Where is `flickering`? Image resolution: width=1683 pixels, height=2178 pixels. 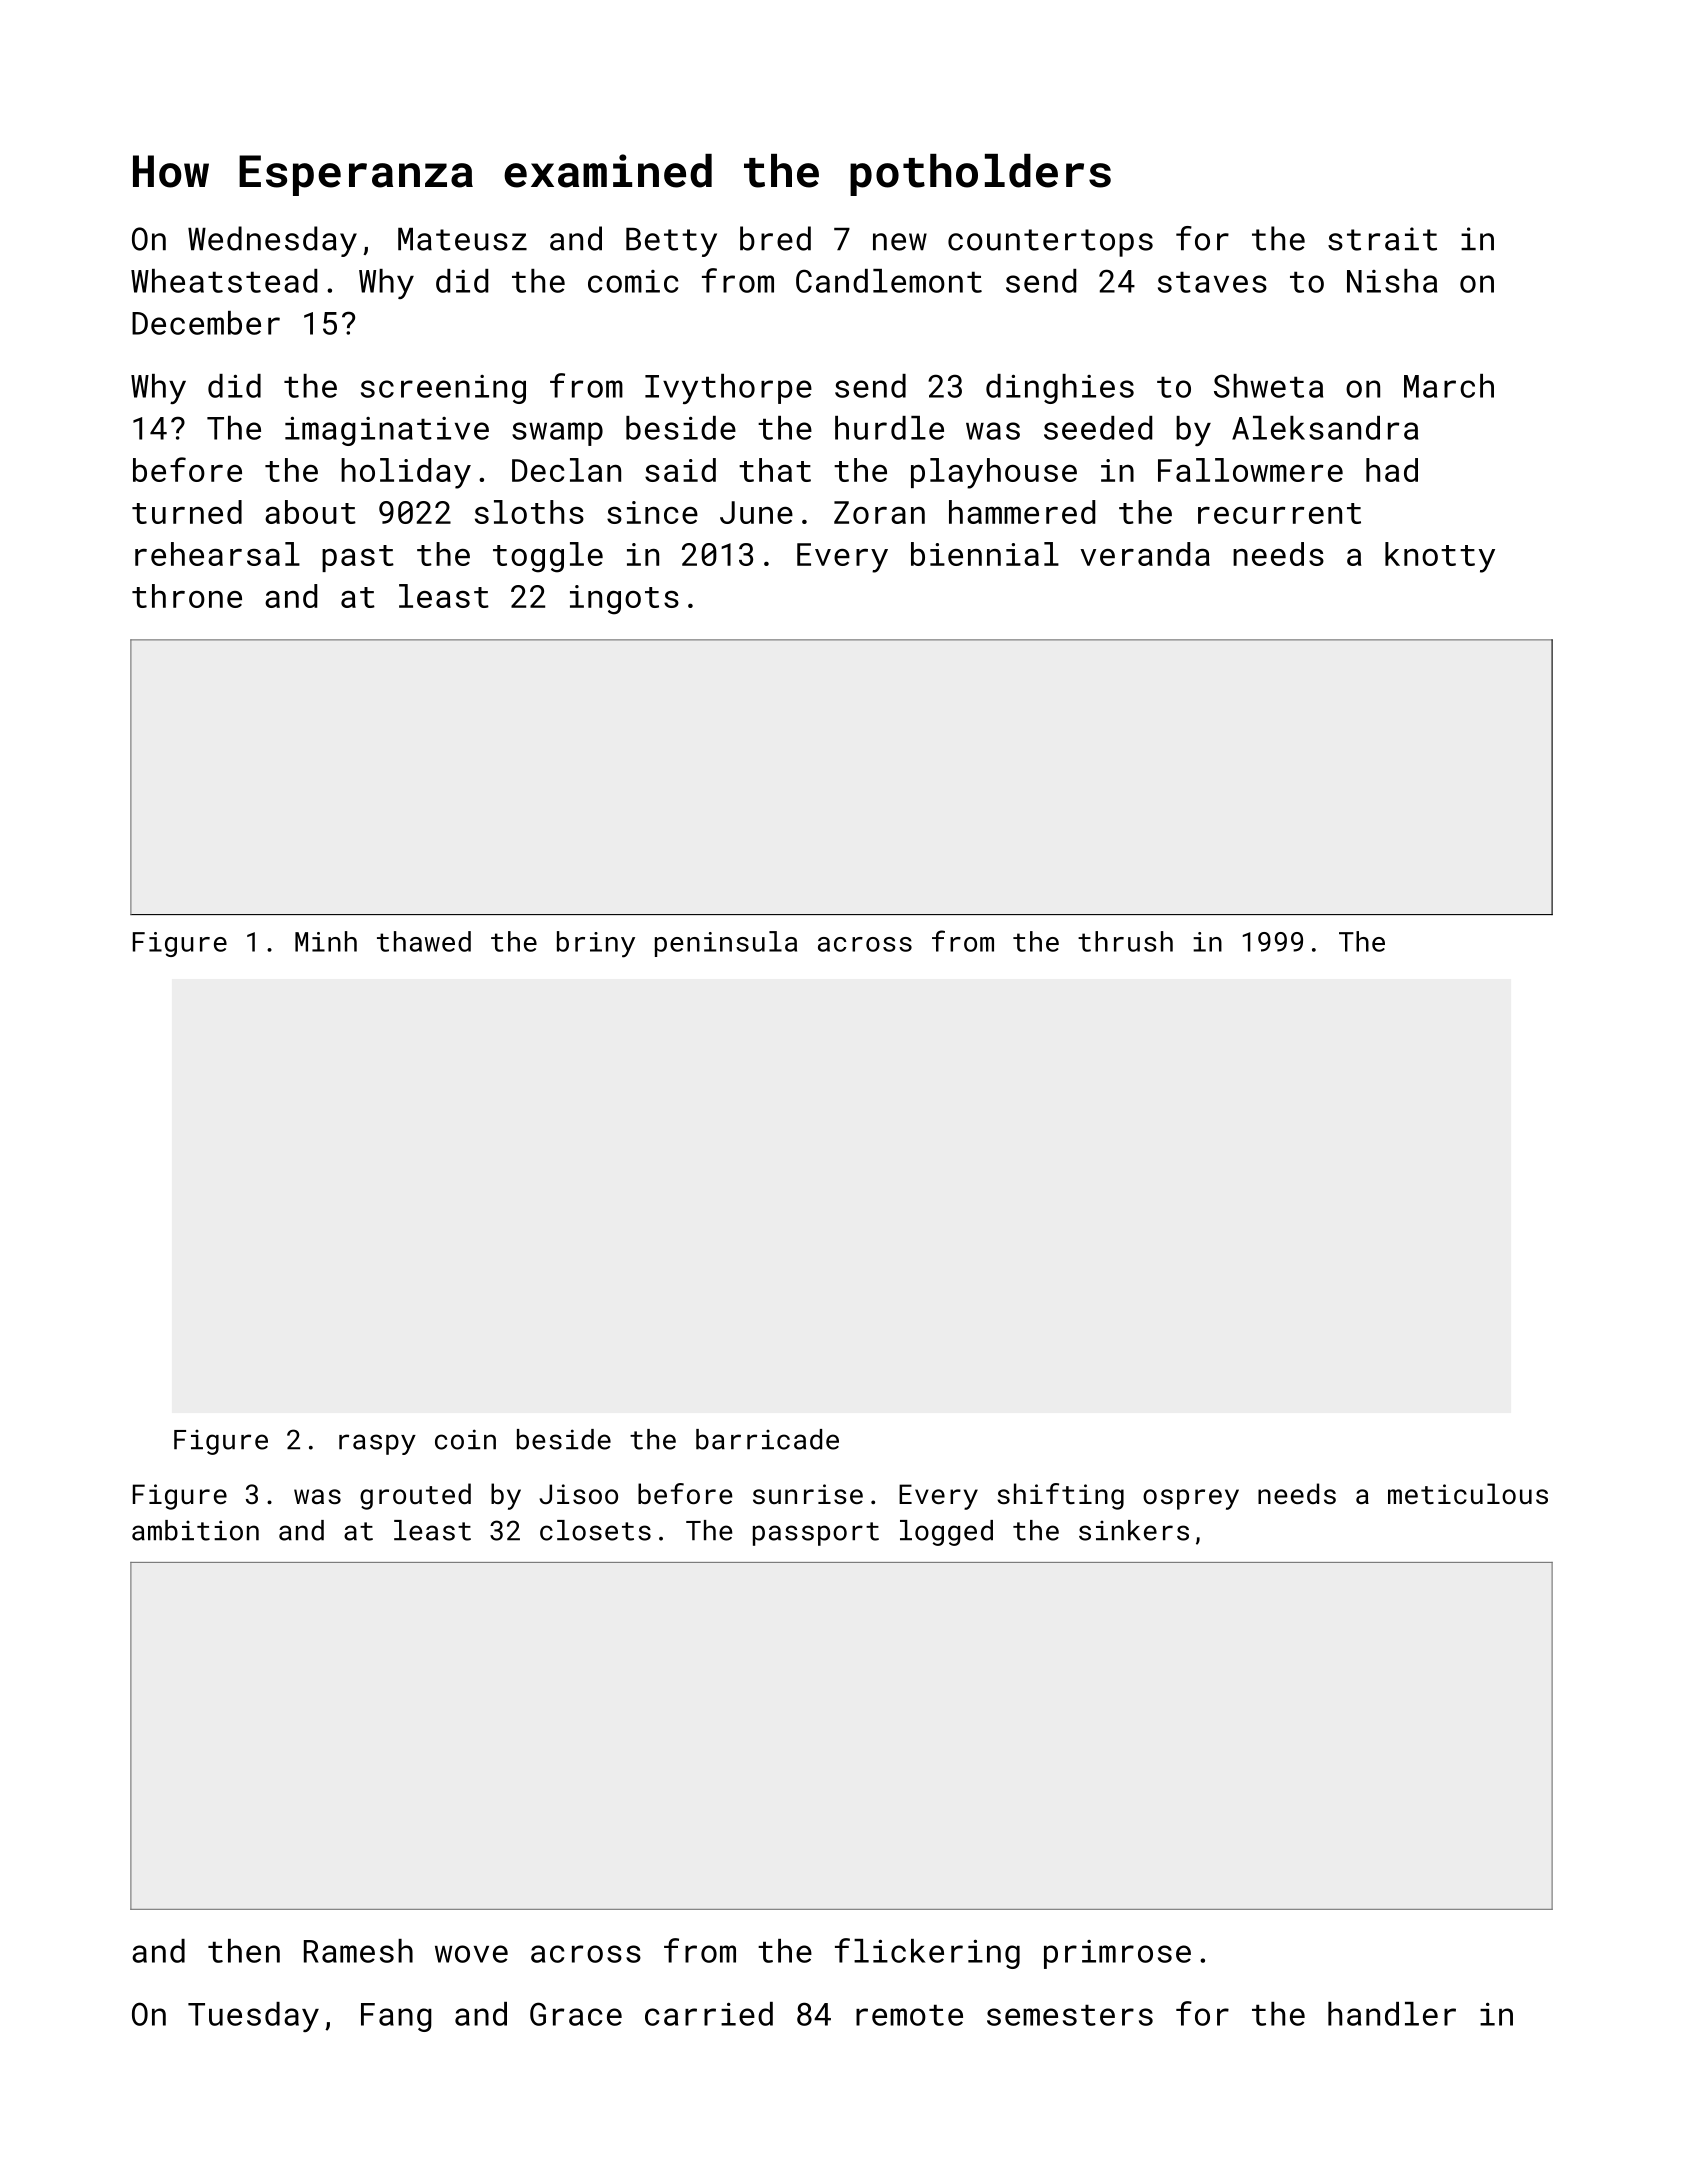
flickering is located at coordinates (927, 1953).
